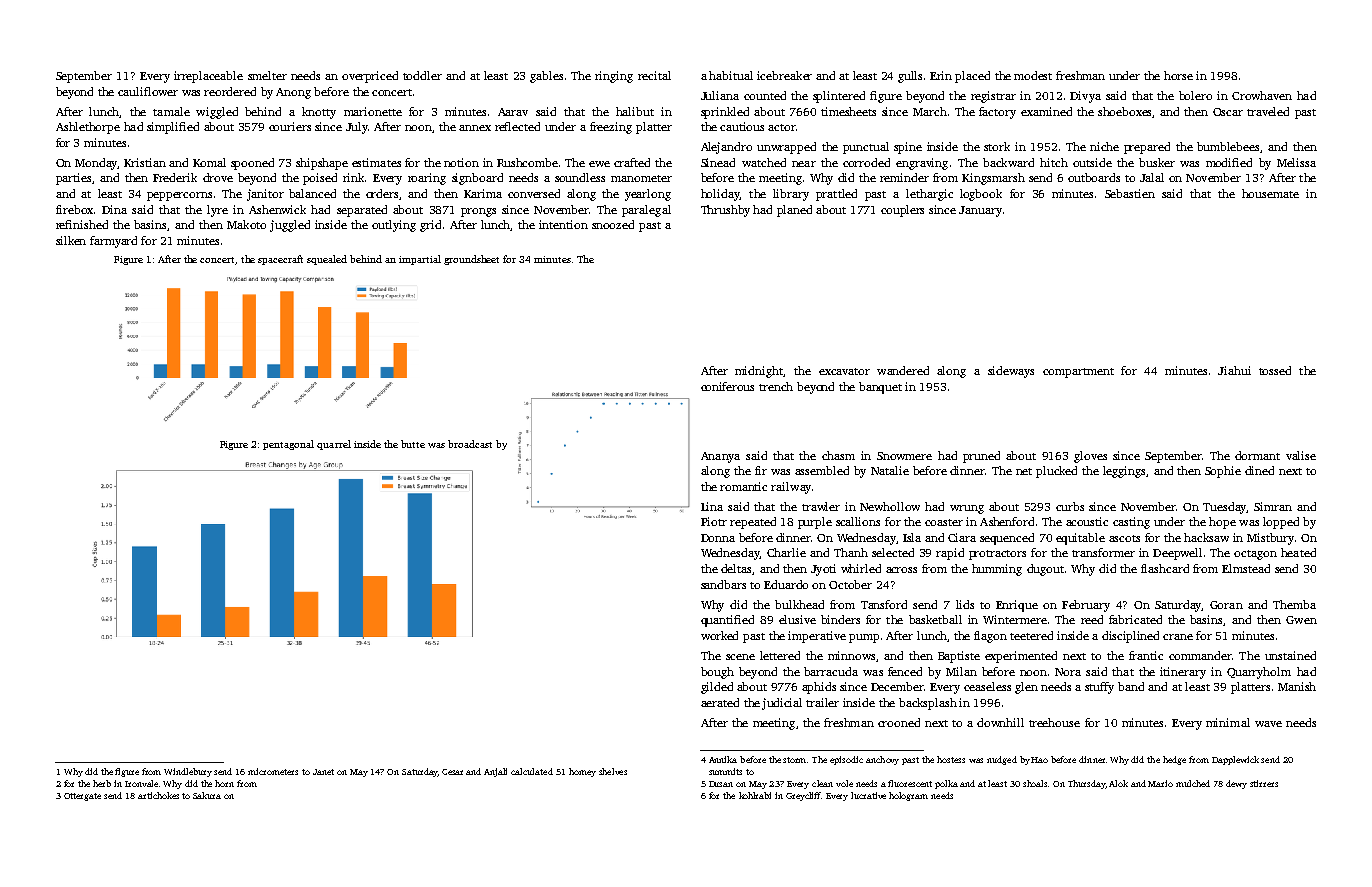  I want to click on gloves, so click(1090, 457).
